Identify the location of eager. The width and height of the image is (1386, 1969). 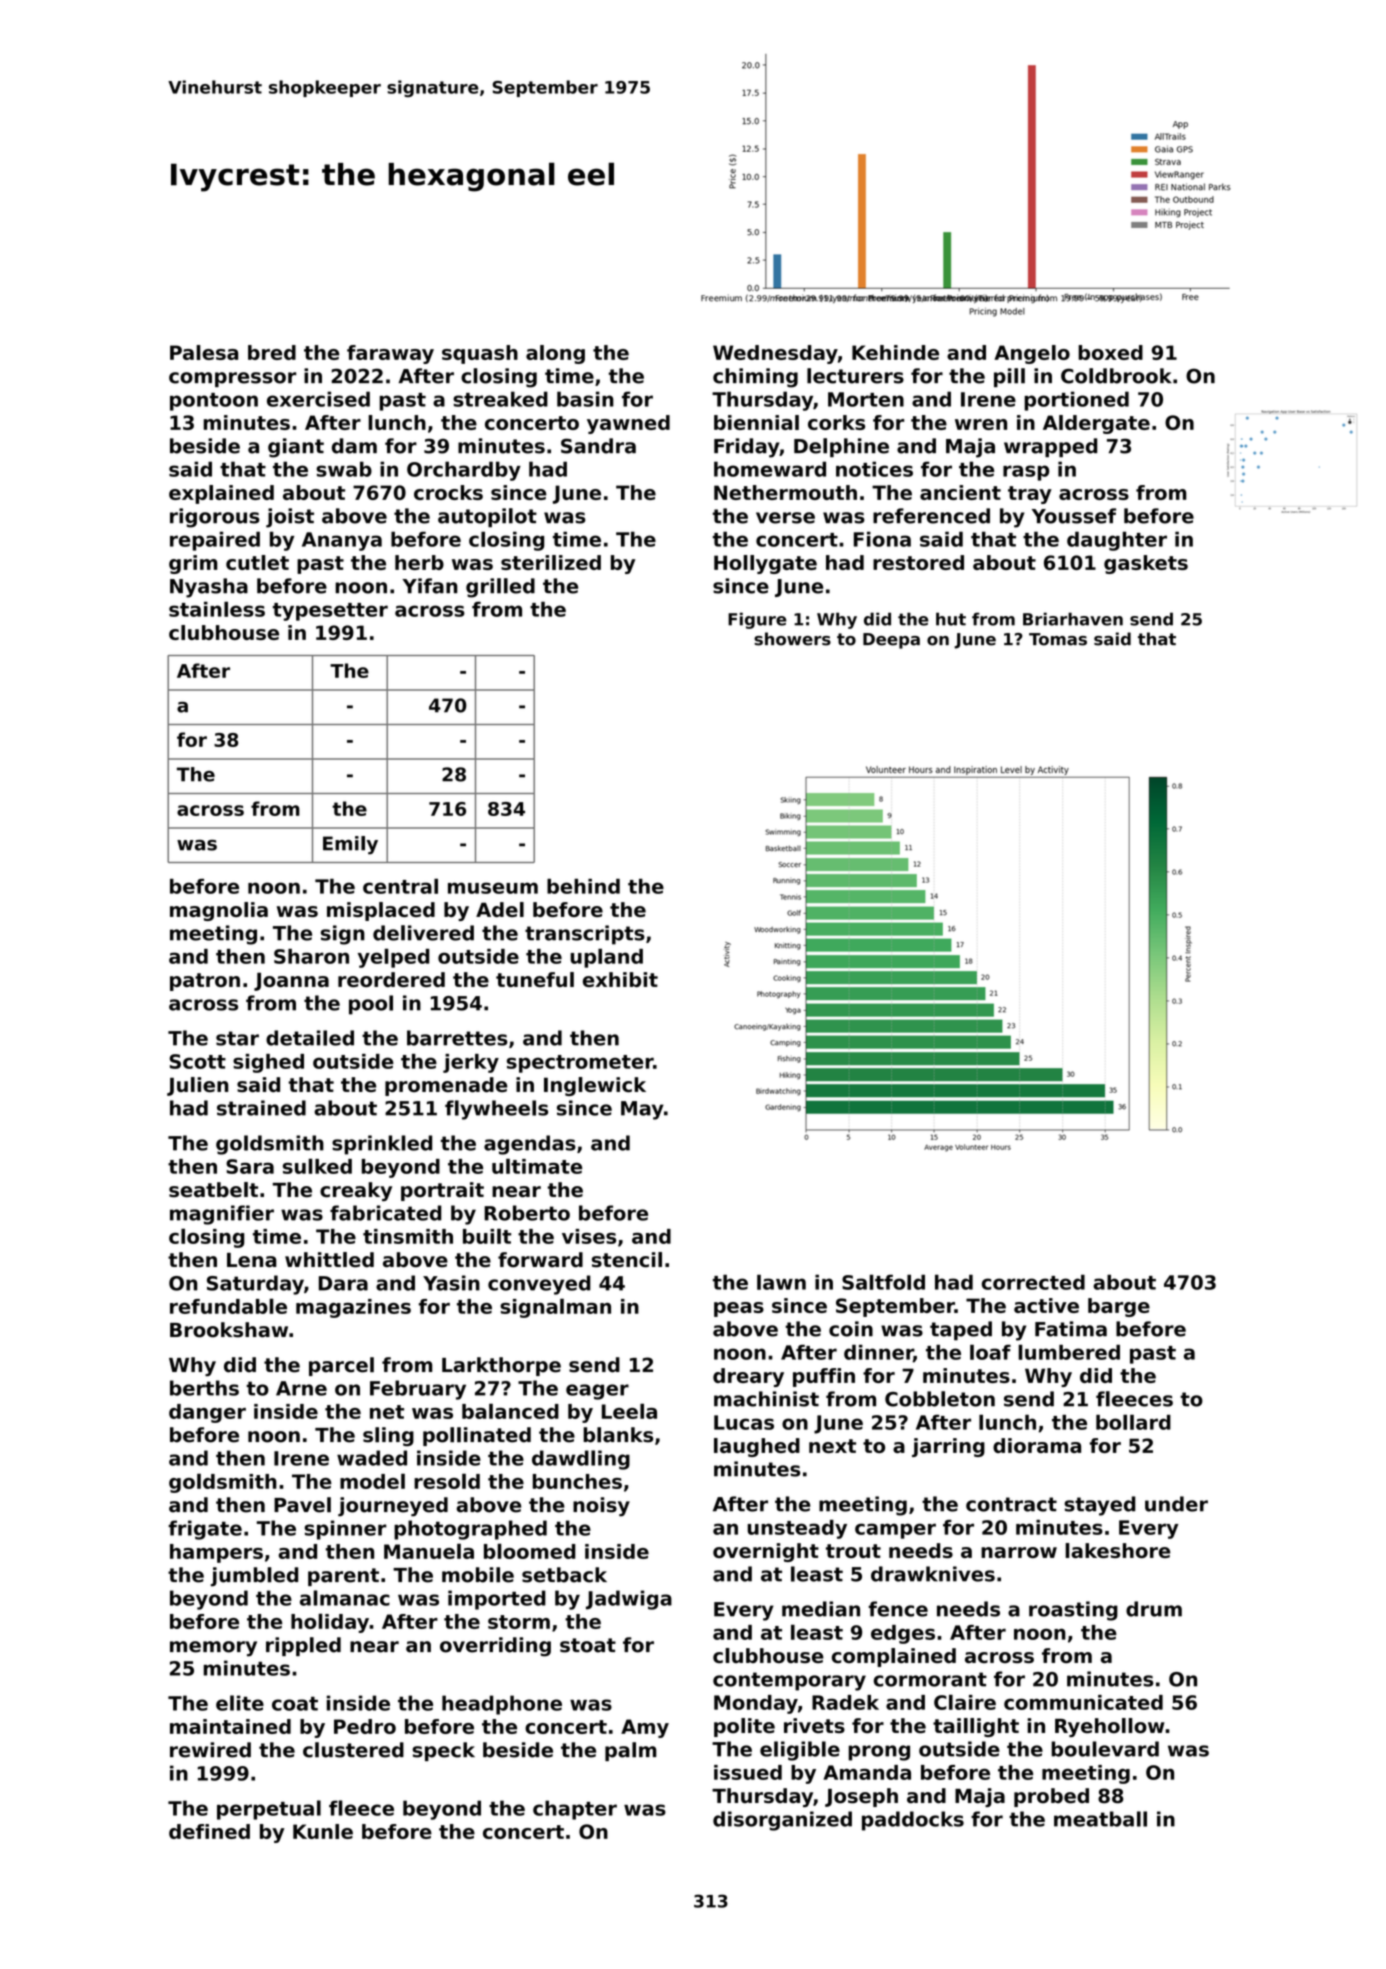
(597, 1392).
